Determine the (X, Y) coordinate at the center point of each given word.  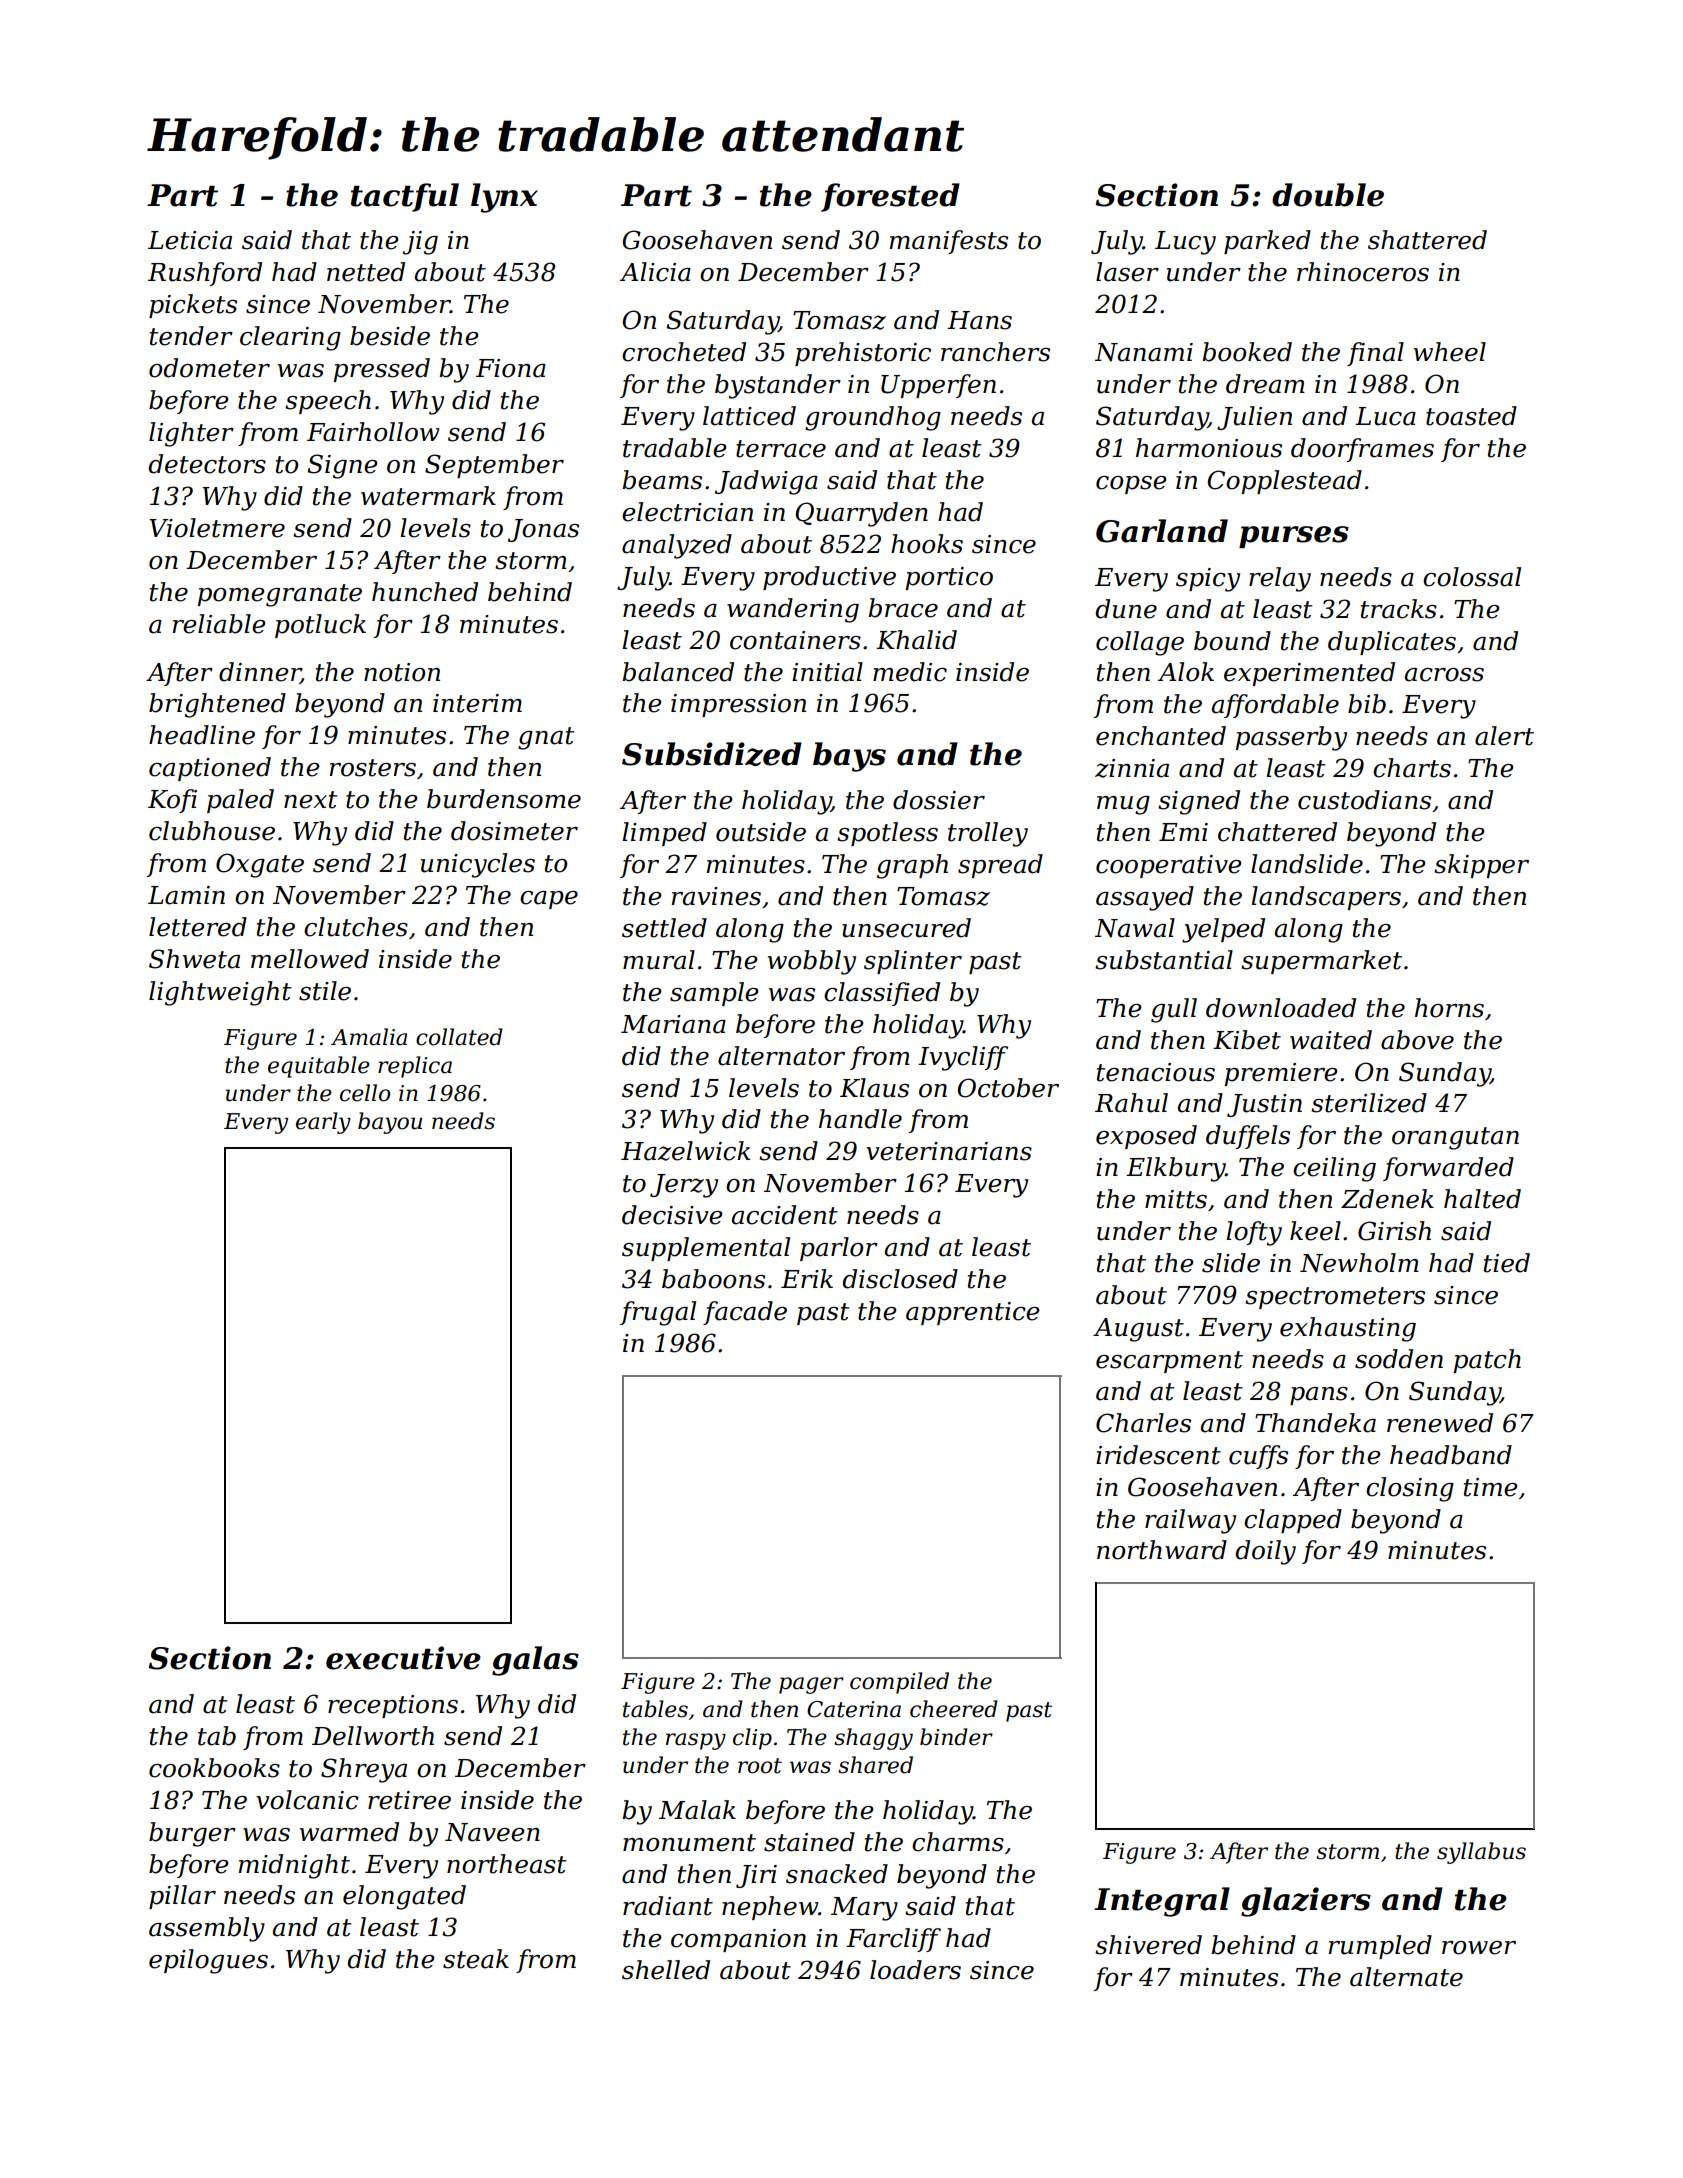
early (323, 1123)
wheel (1450, 352)
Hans (979, 320)
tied (1507, 1263)
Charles (1143, 1423)
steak (476, 1959)
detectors (207, 464)
